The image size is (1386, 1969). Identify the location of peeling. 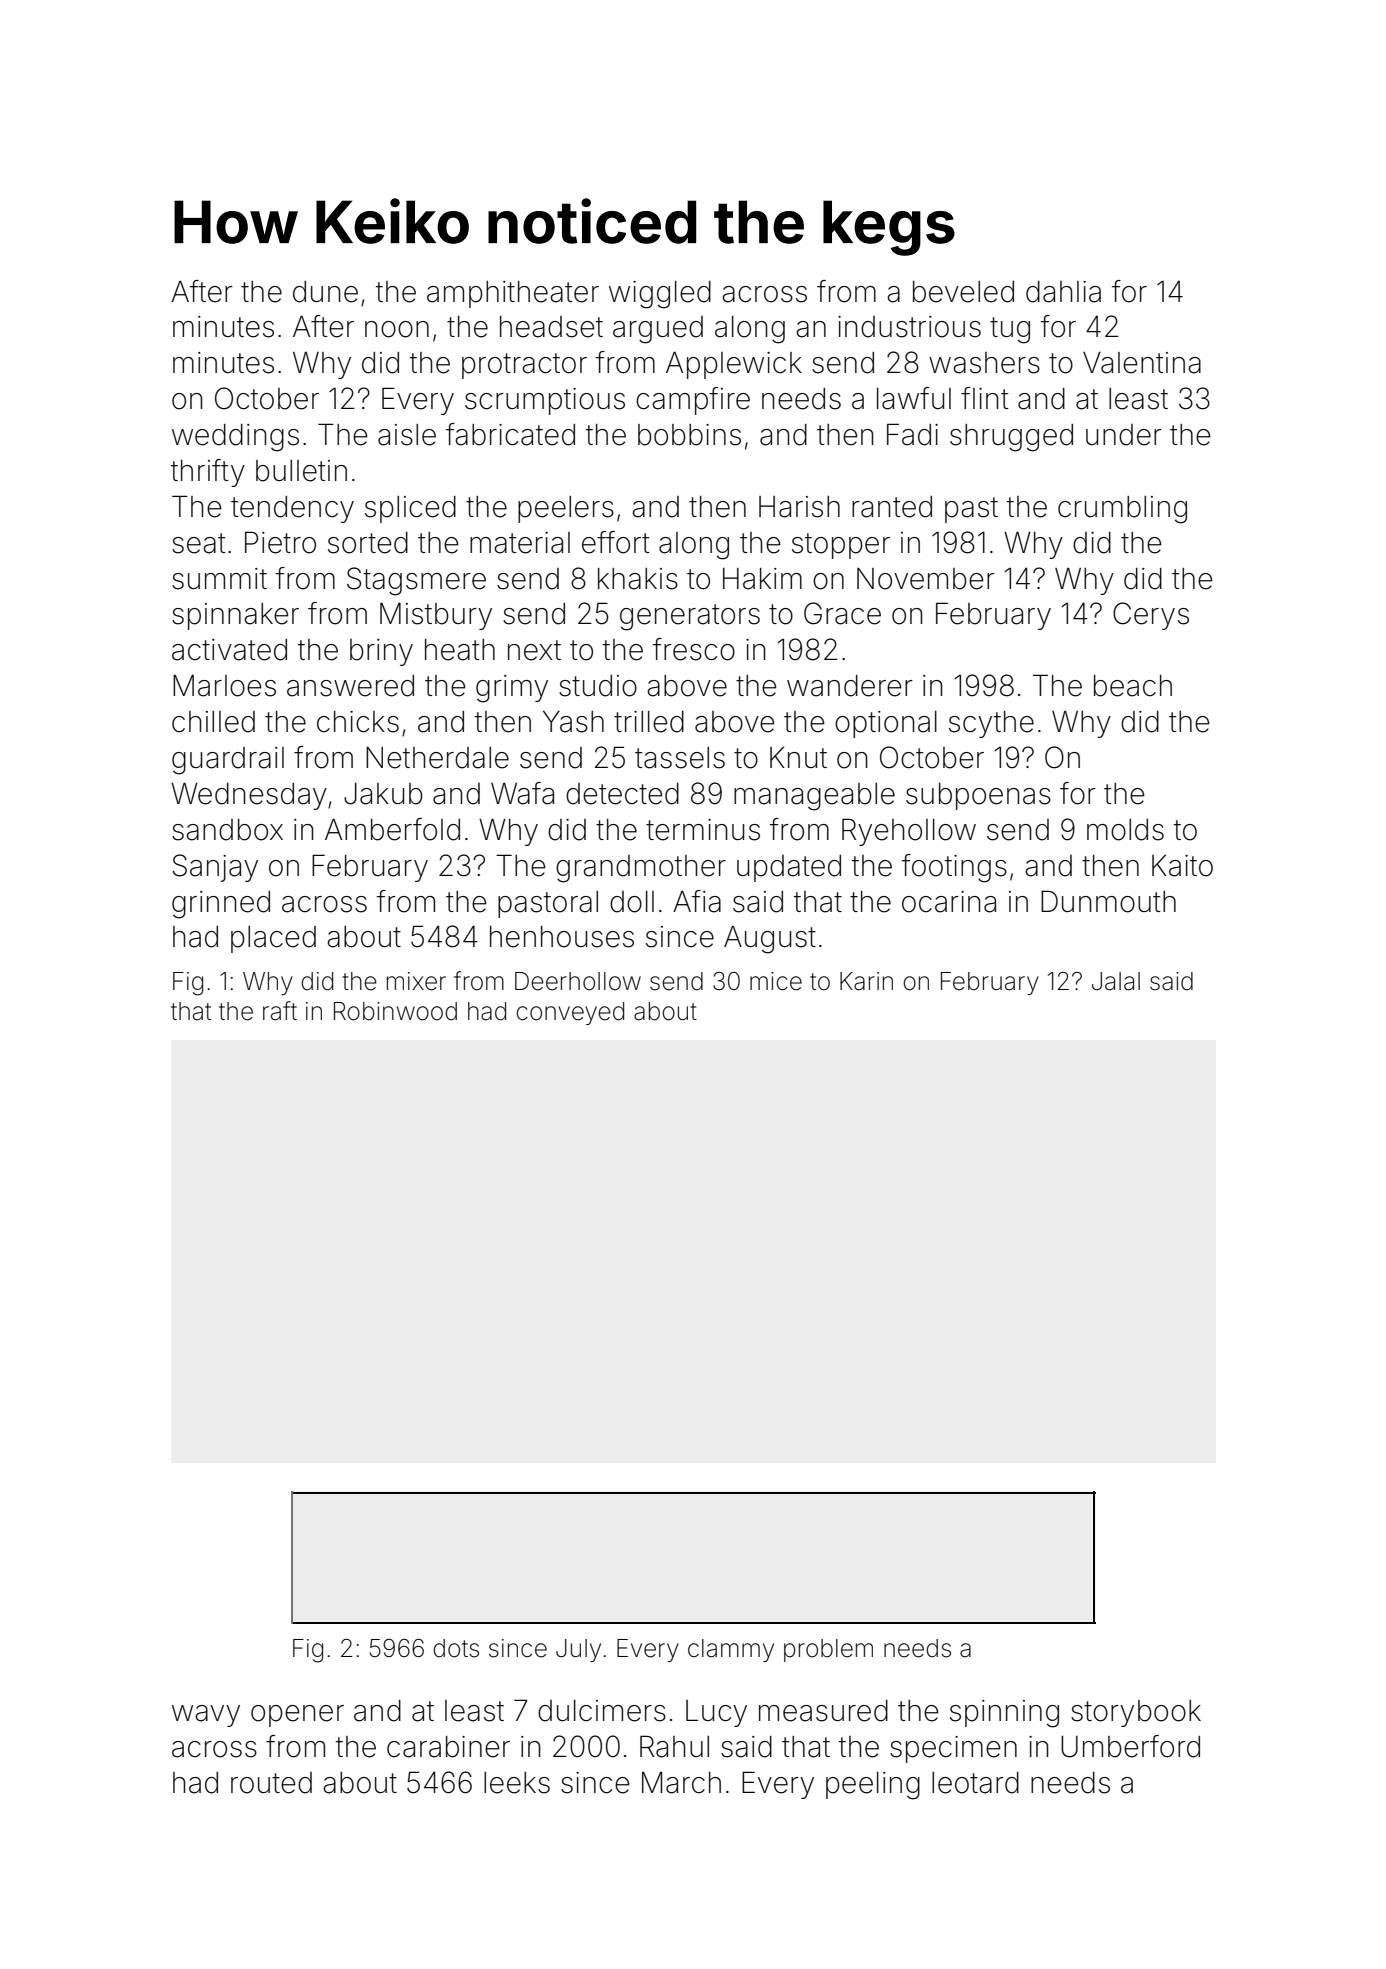
(873, 1786).
